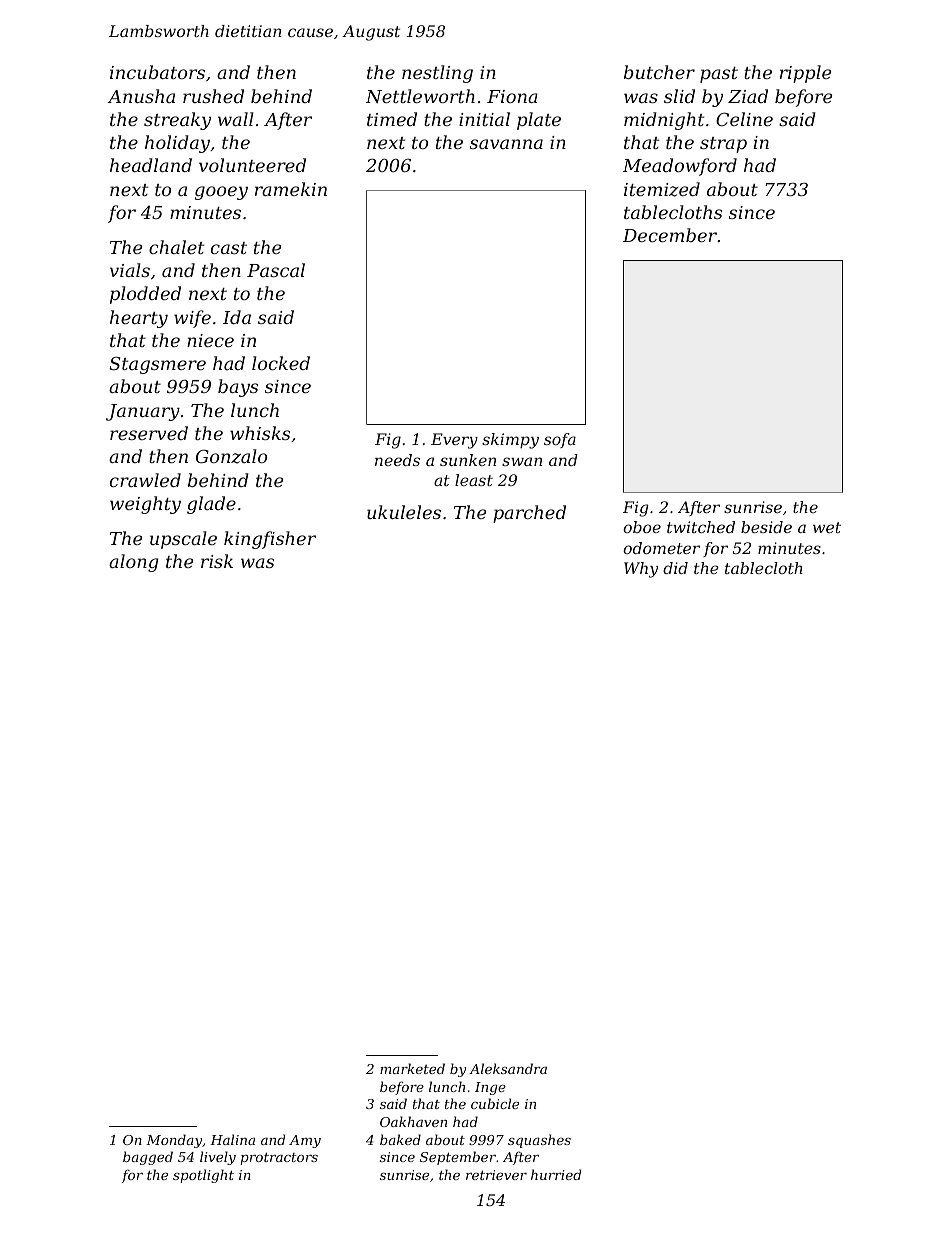 The height and width of the screenshot is (1233, 952). What do you see at coordinates (495, 1103) in the screenshot?
I see `cubicle` at bounding box center [495, 1103].
